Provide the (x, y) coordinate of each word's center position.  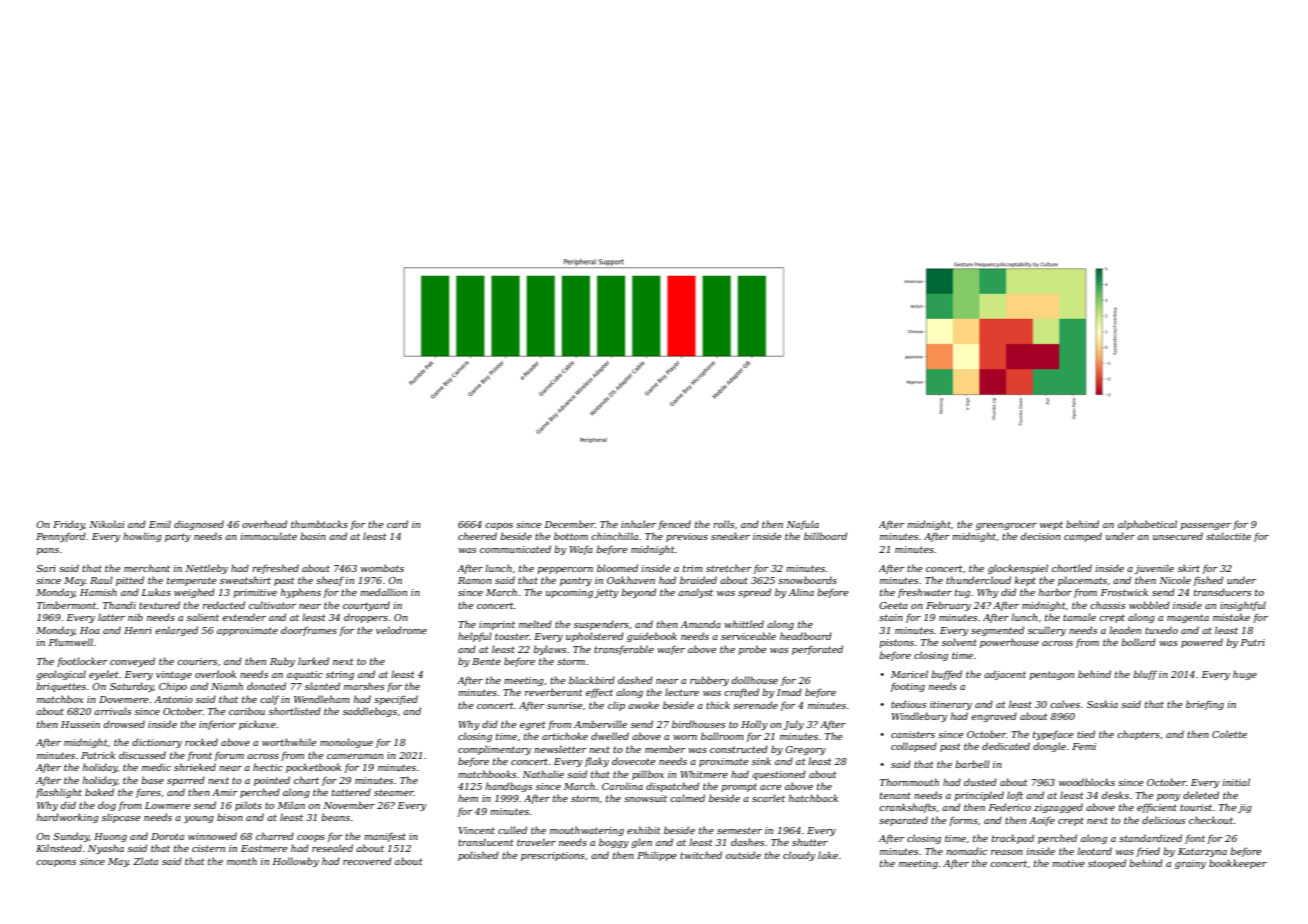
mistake (1231, 617)
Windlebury (919, 717)
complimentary (494, 750)
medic (156, 767)
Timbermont (66, 605)
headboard (806, 636)
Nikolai (106, 524)
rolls (723, 524)
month (242, 861)
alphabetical (1147, 525)
